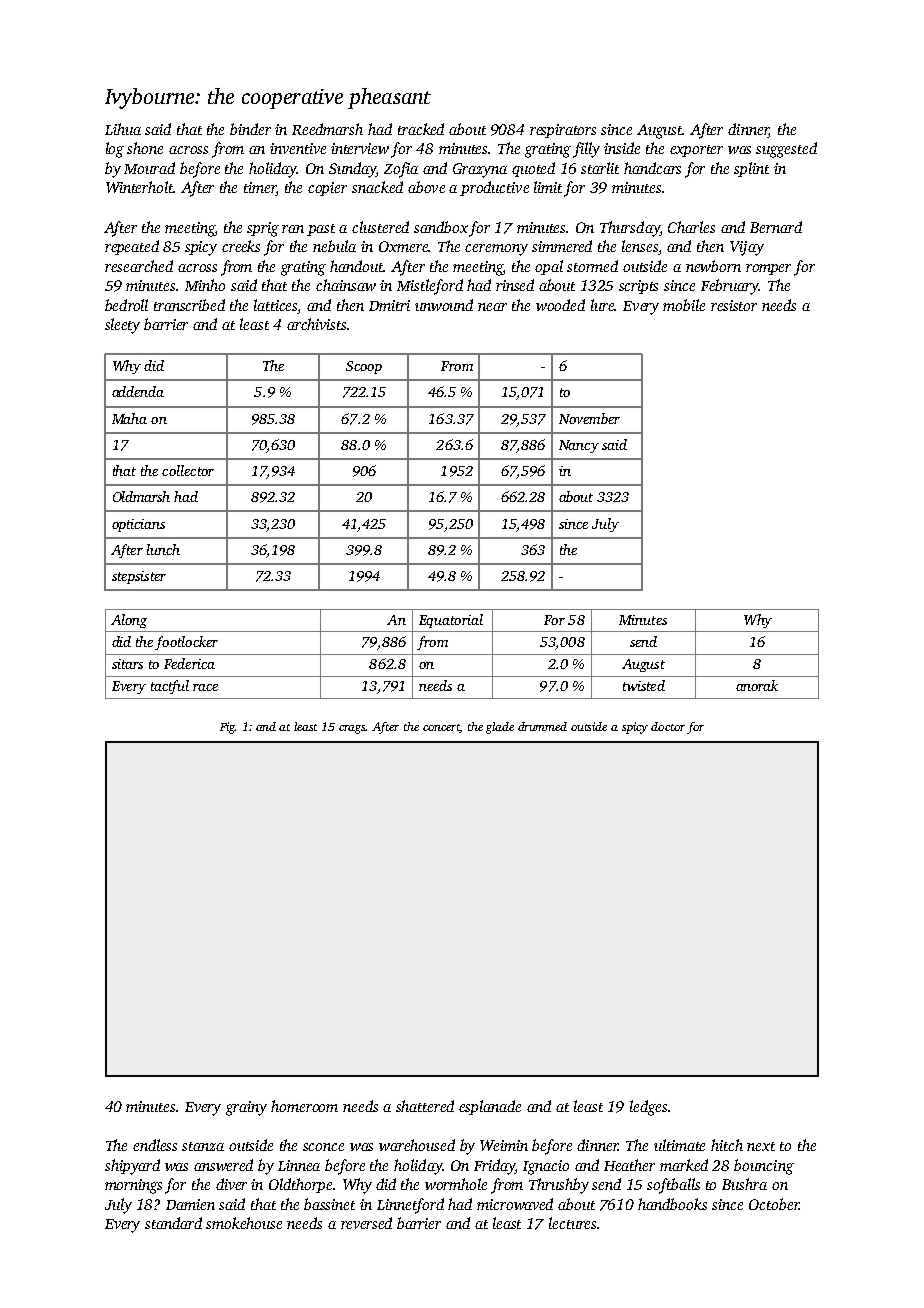  I want to click on twisted, so click(644, 685).
